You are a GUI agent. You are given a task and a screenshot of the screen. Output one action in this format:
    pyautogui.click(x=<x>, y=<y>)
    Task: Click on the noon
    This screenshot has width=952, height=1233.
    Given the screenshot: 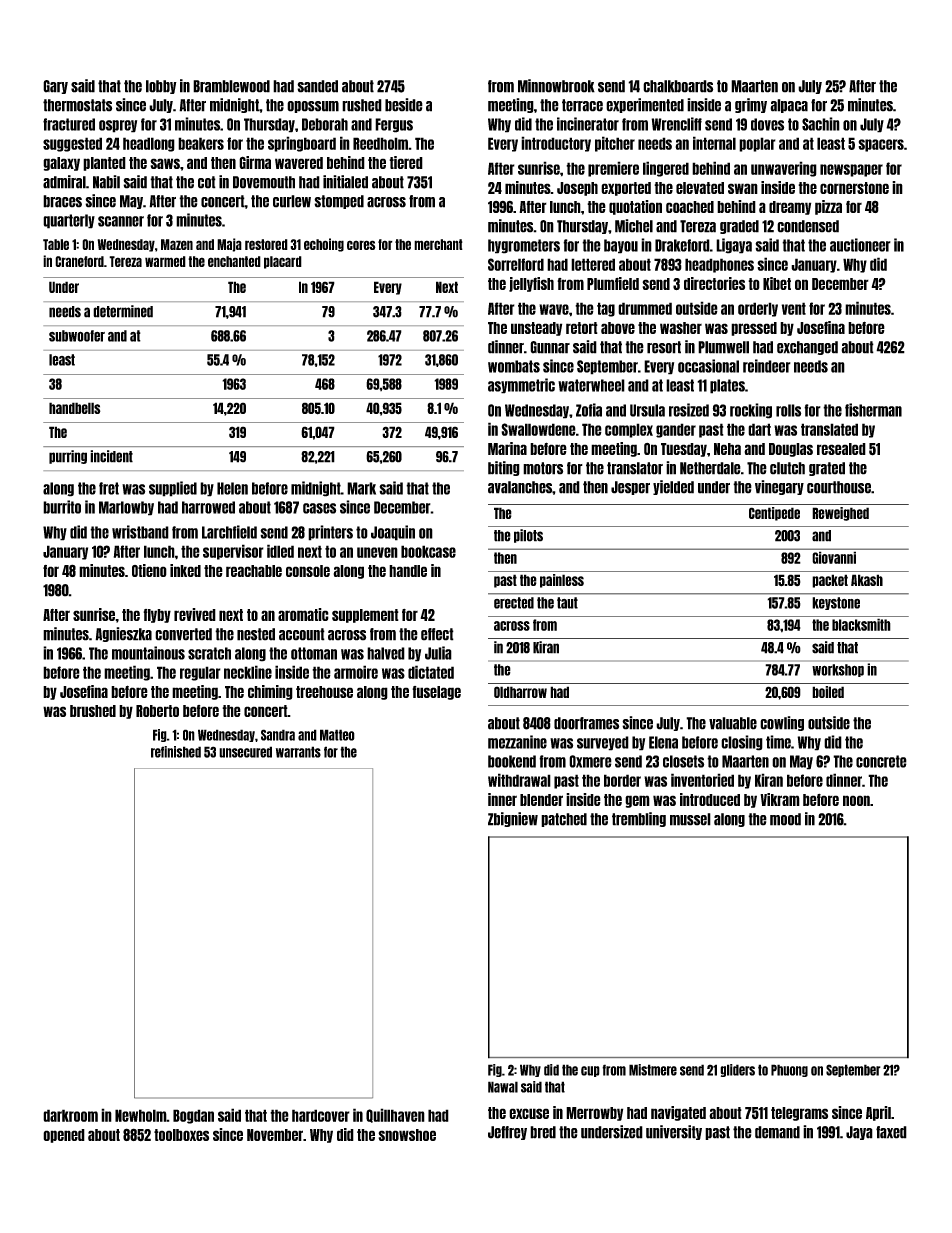 What is the action you would take?
    pyautogui.click(x=856, y=800)
